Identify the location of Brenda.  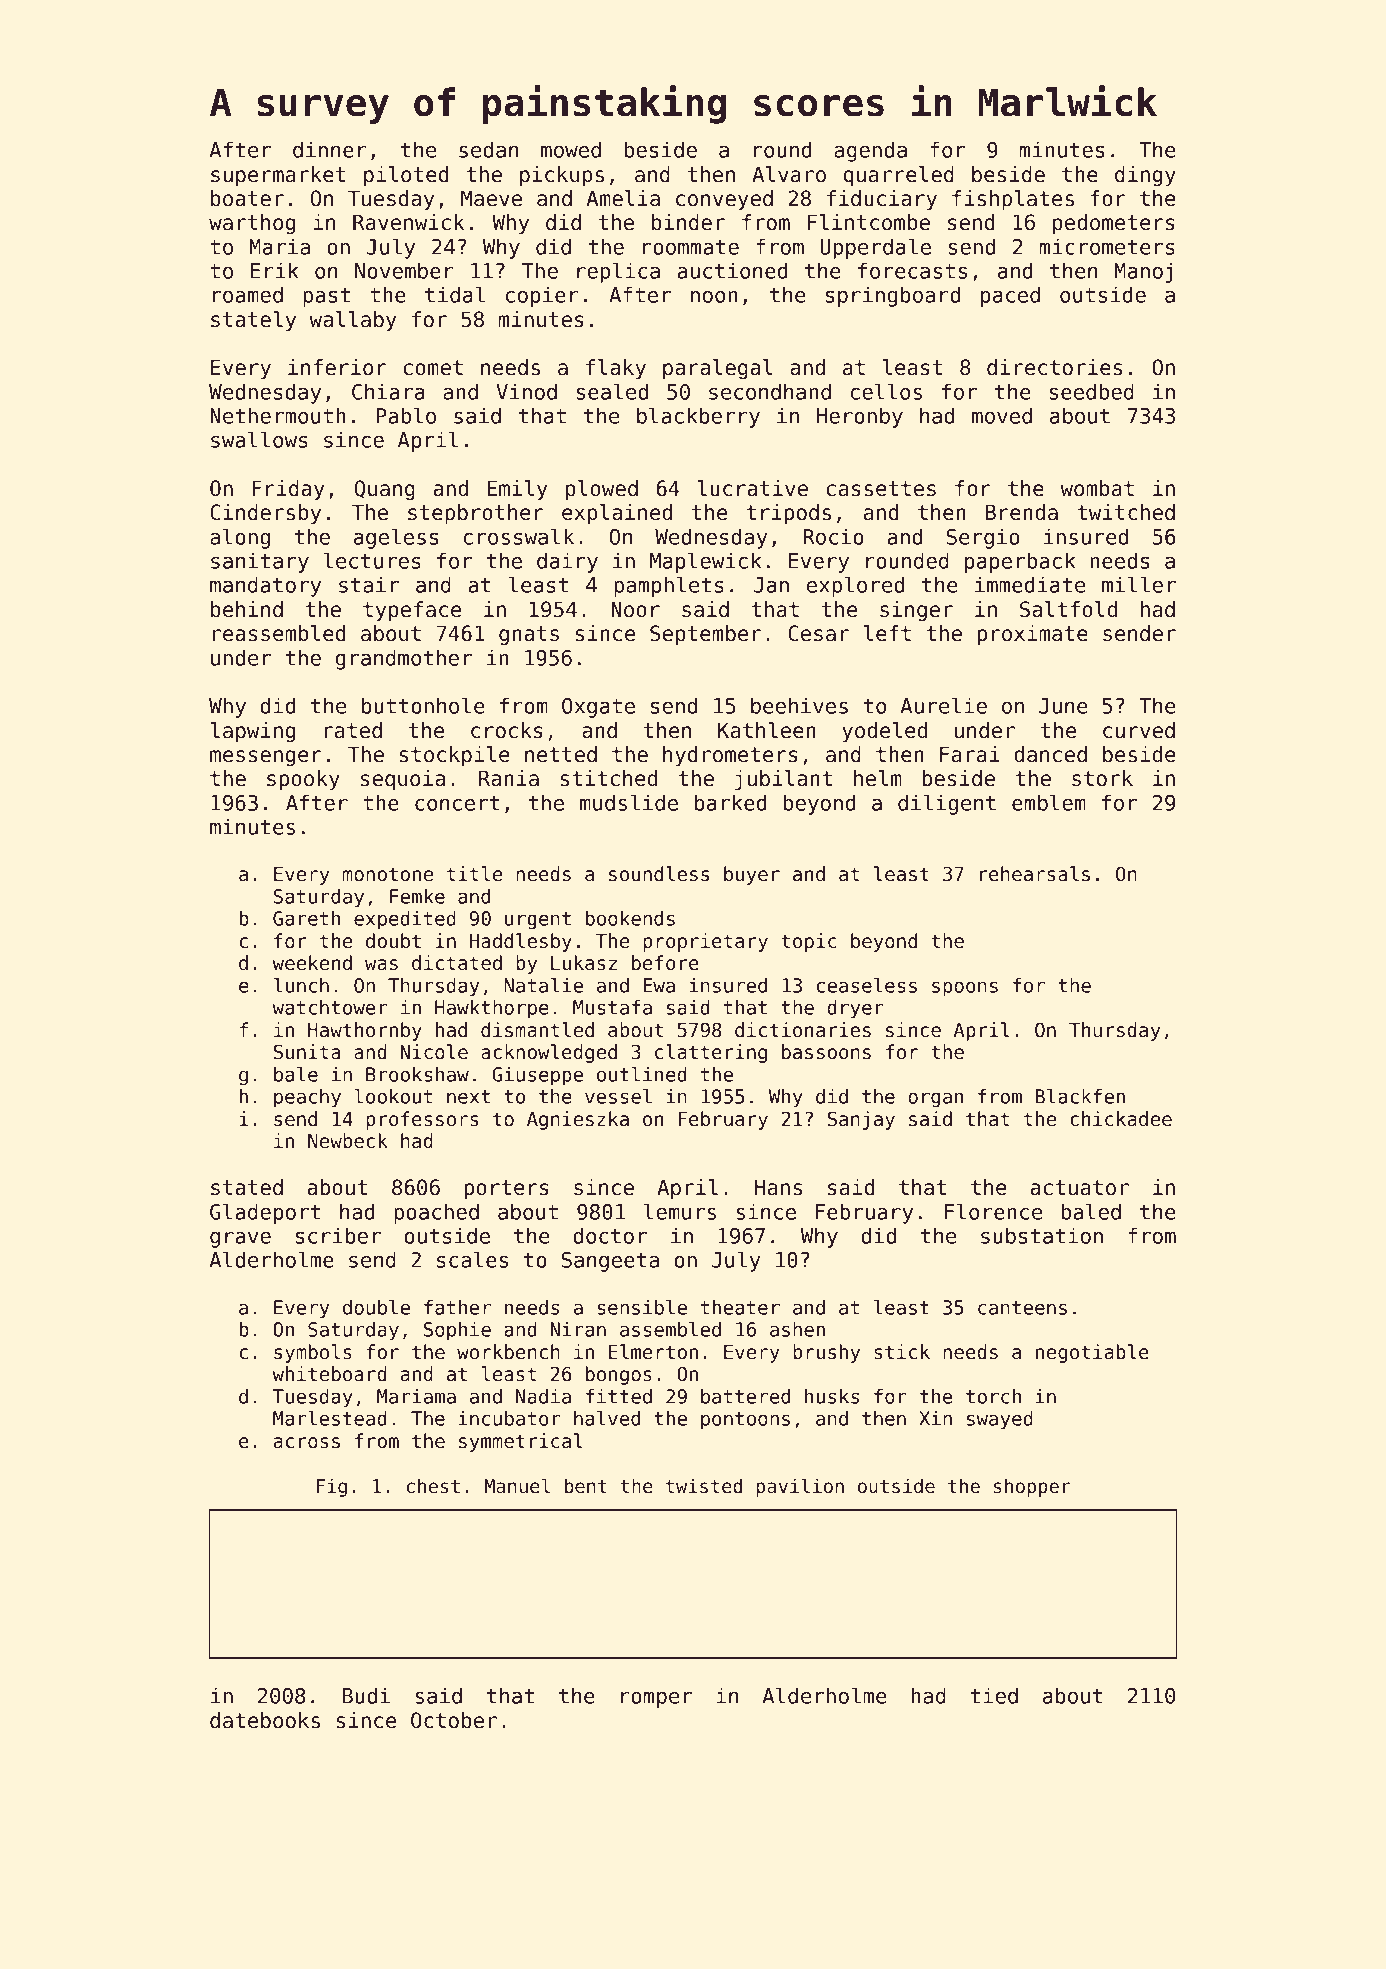
(1022, 512).
